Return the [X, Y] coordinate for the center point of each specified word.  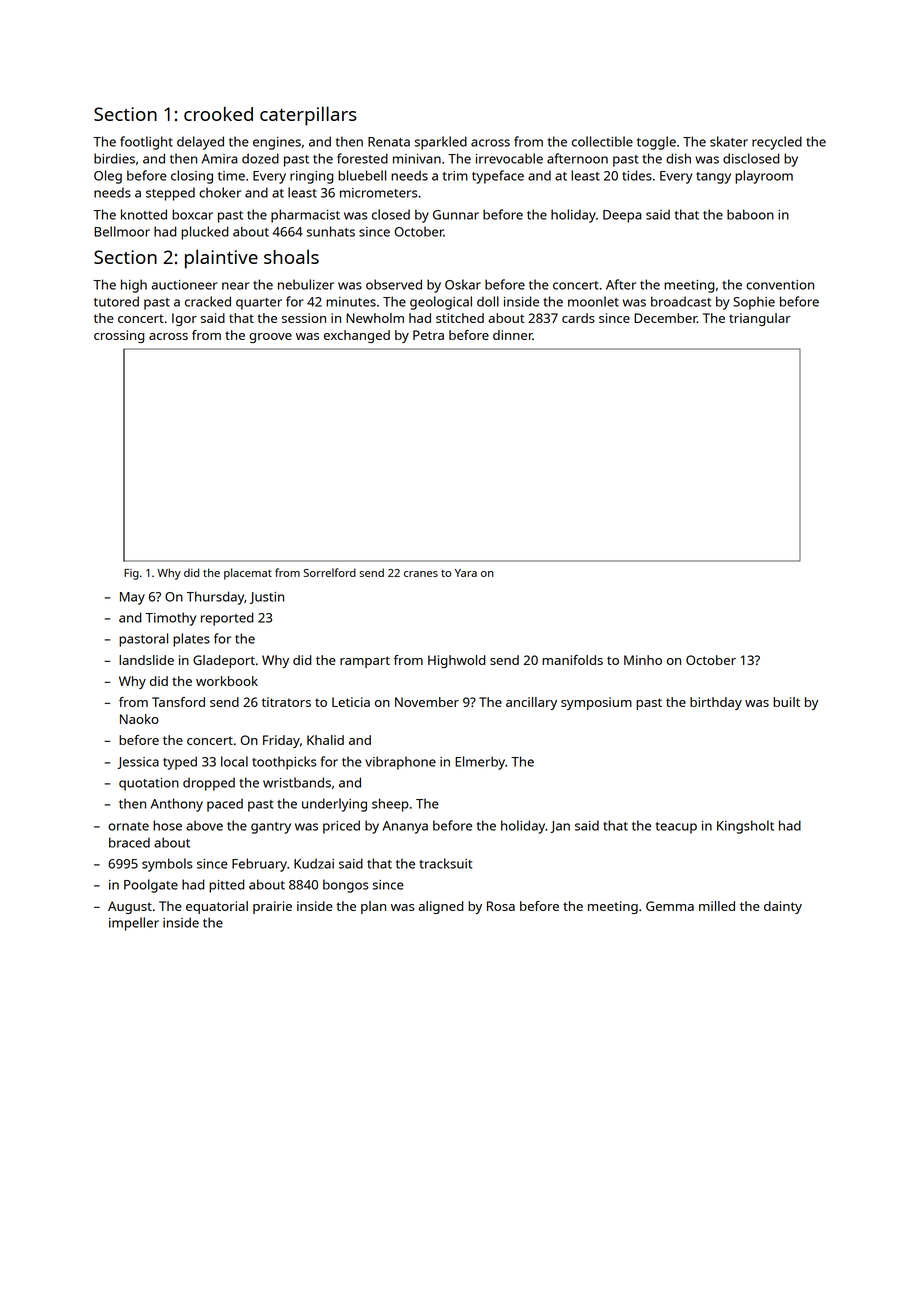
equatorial [217, 907]
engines [277, 143]
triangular [760, 319]
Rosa [501, 906]
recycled [777, 143]
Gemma [670, 906]
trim [455, 176]
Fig [131, 574]
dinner [513, 335]
